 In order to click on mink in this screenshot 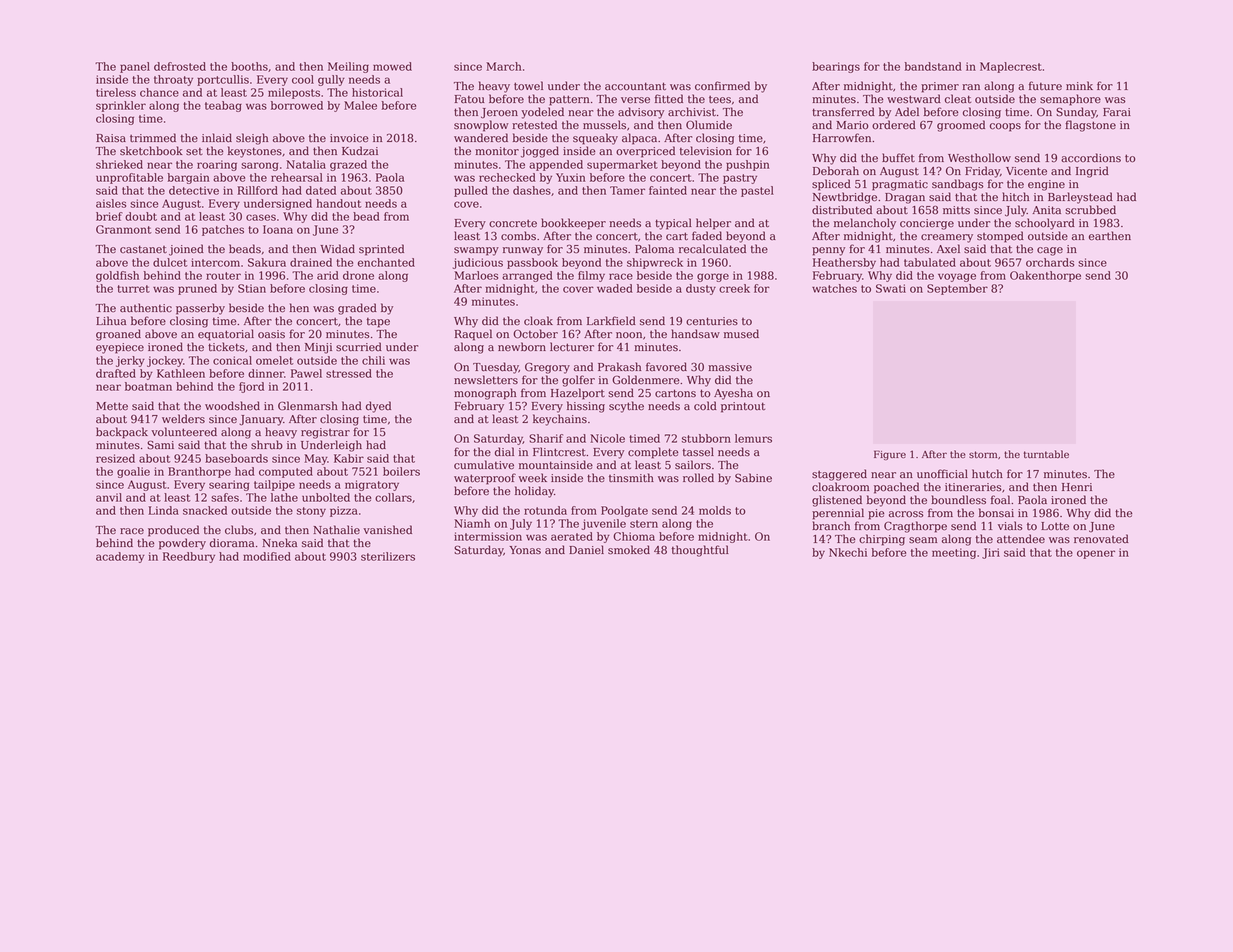, I will do `click(1079, 85)`.
